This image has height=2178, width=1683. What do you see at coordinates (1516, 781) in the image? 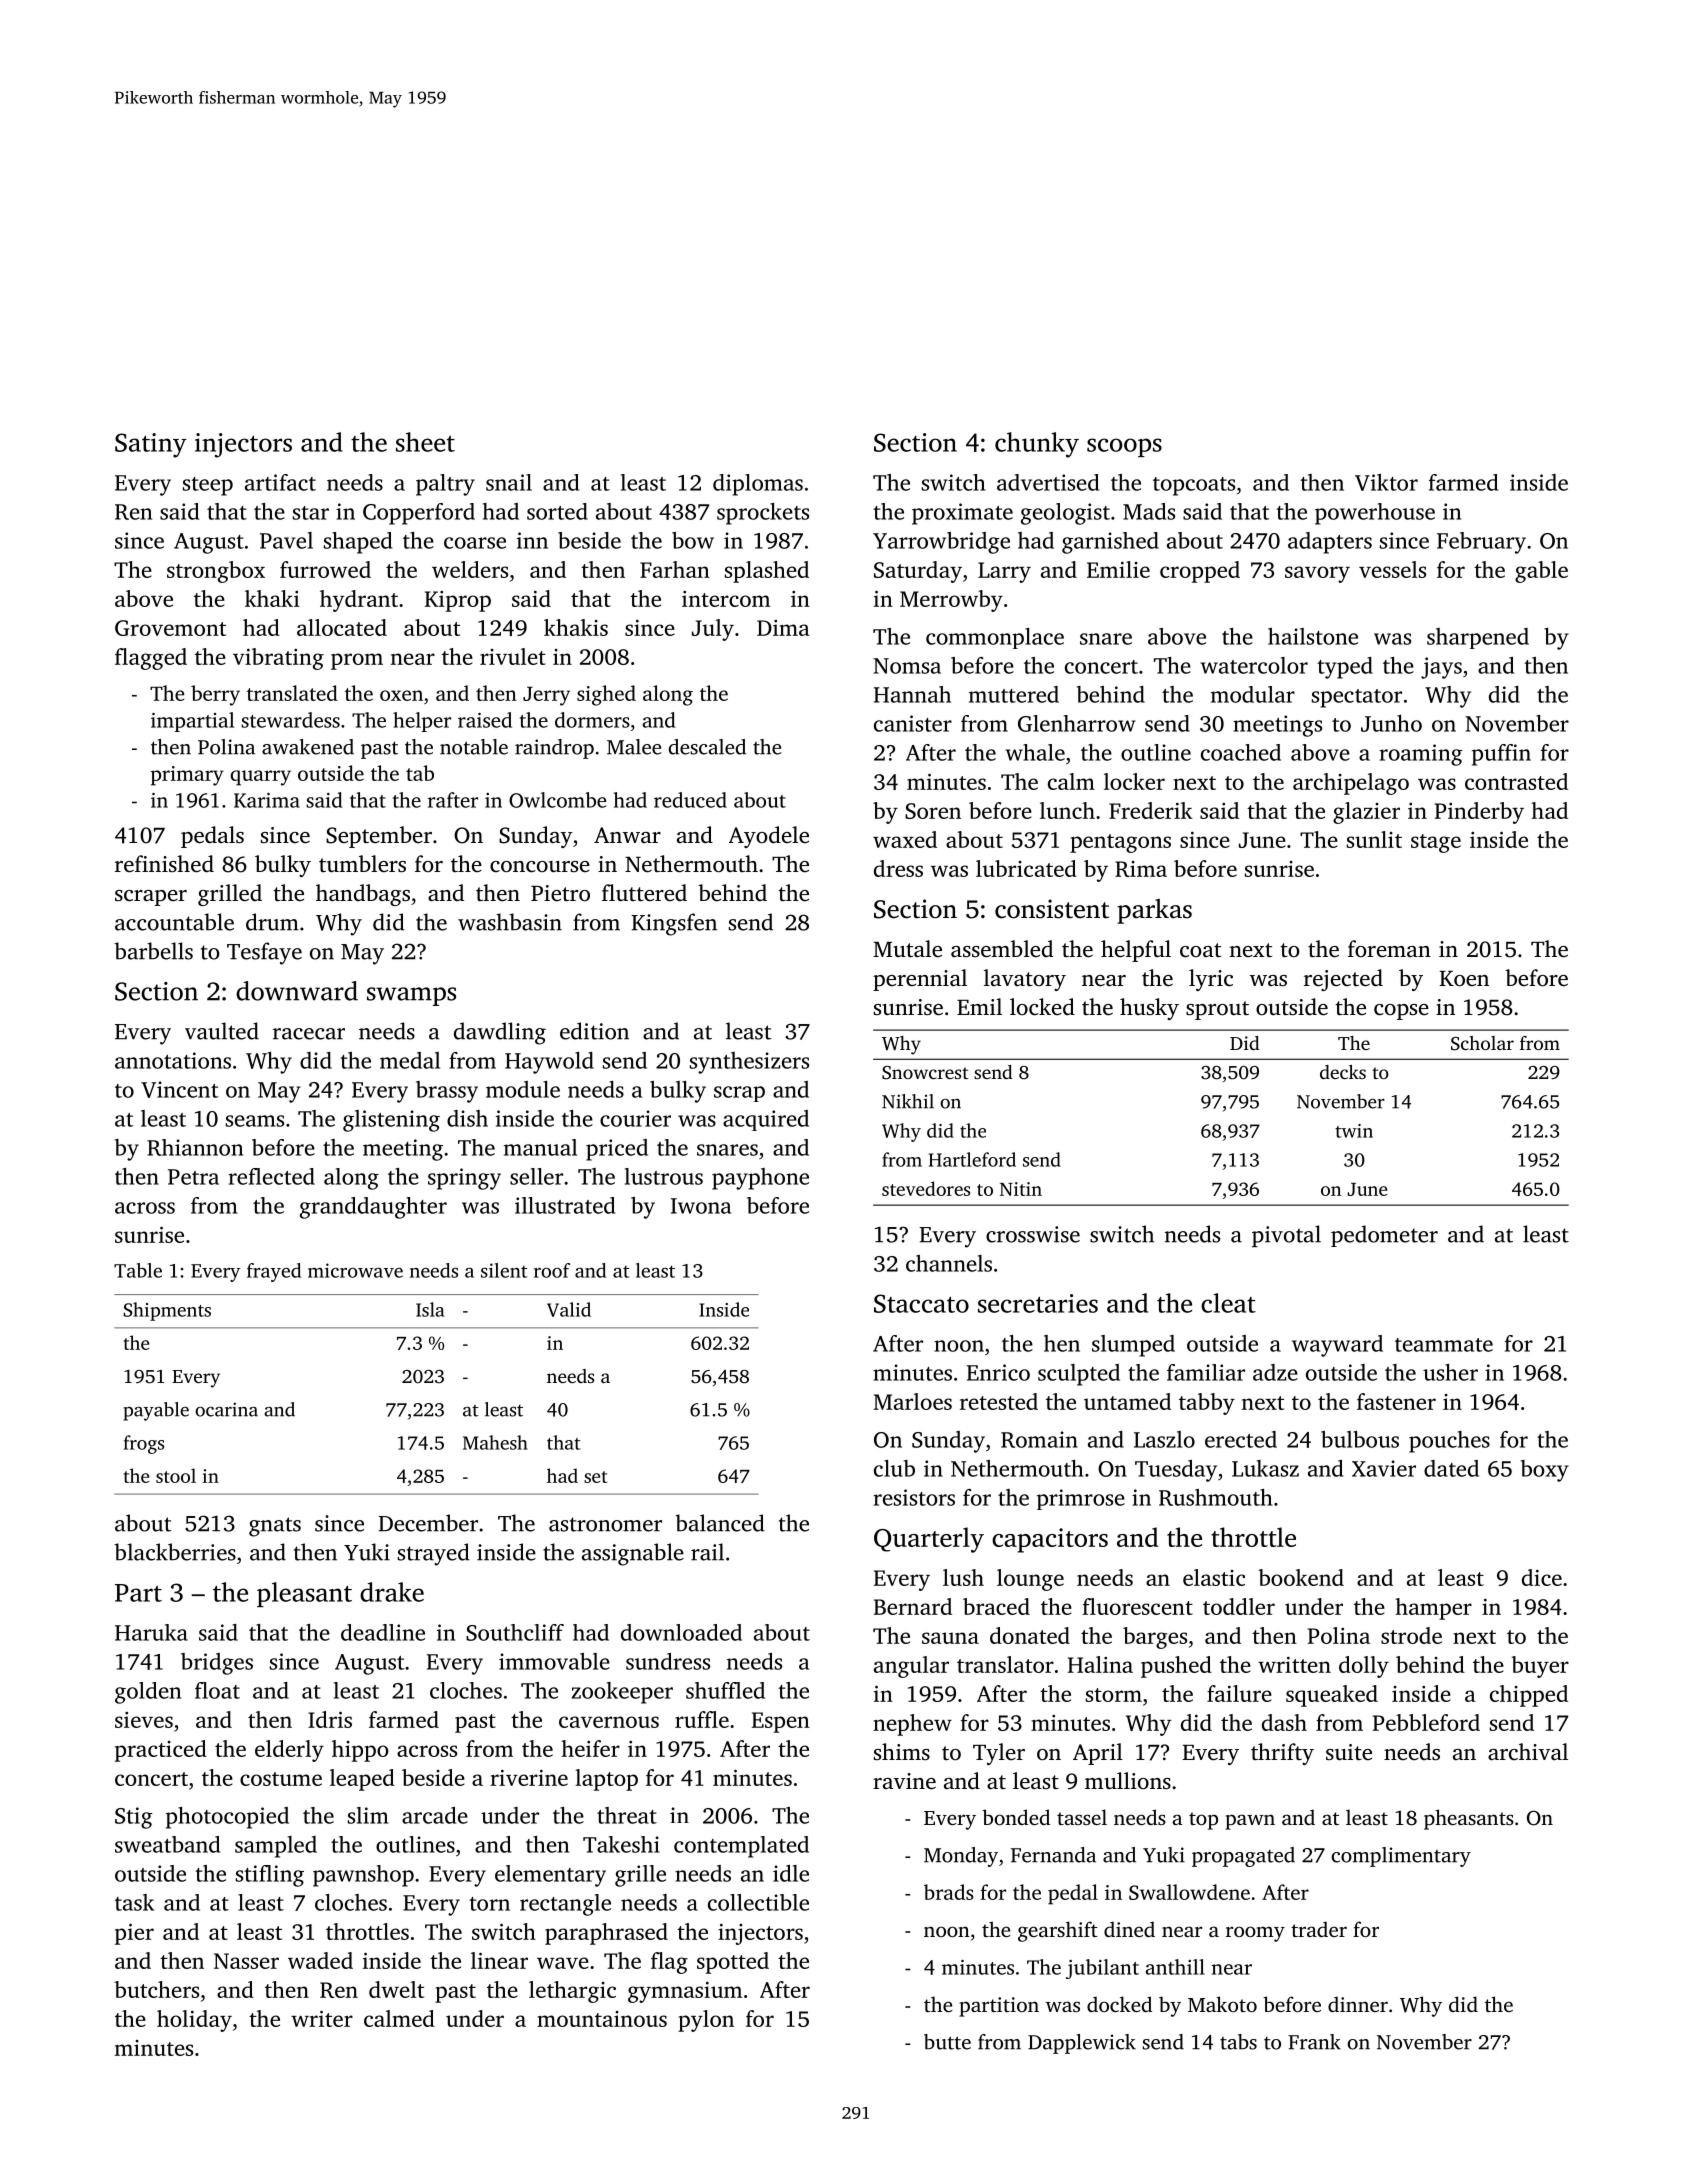
I see `contrasted` at bounding box center [1516, 781].
